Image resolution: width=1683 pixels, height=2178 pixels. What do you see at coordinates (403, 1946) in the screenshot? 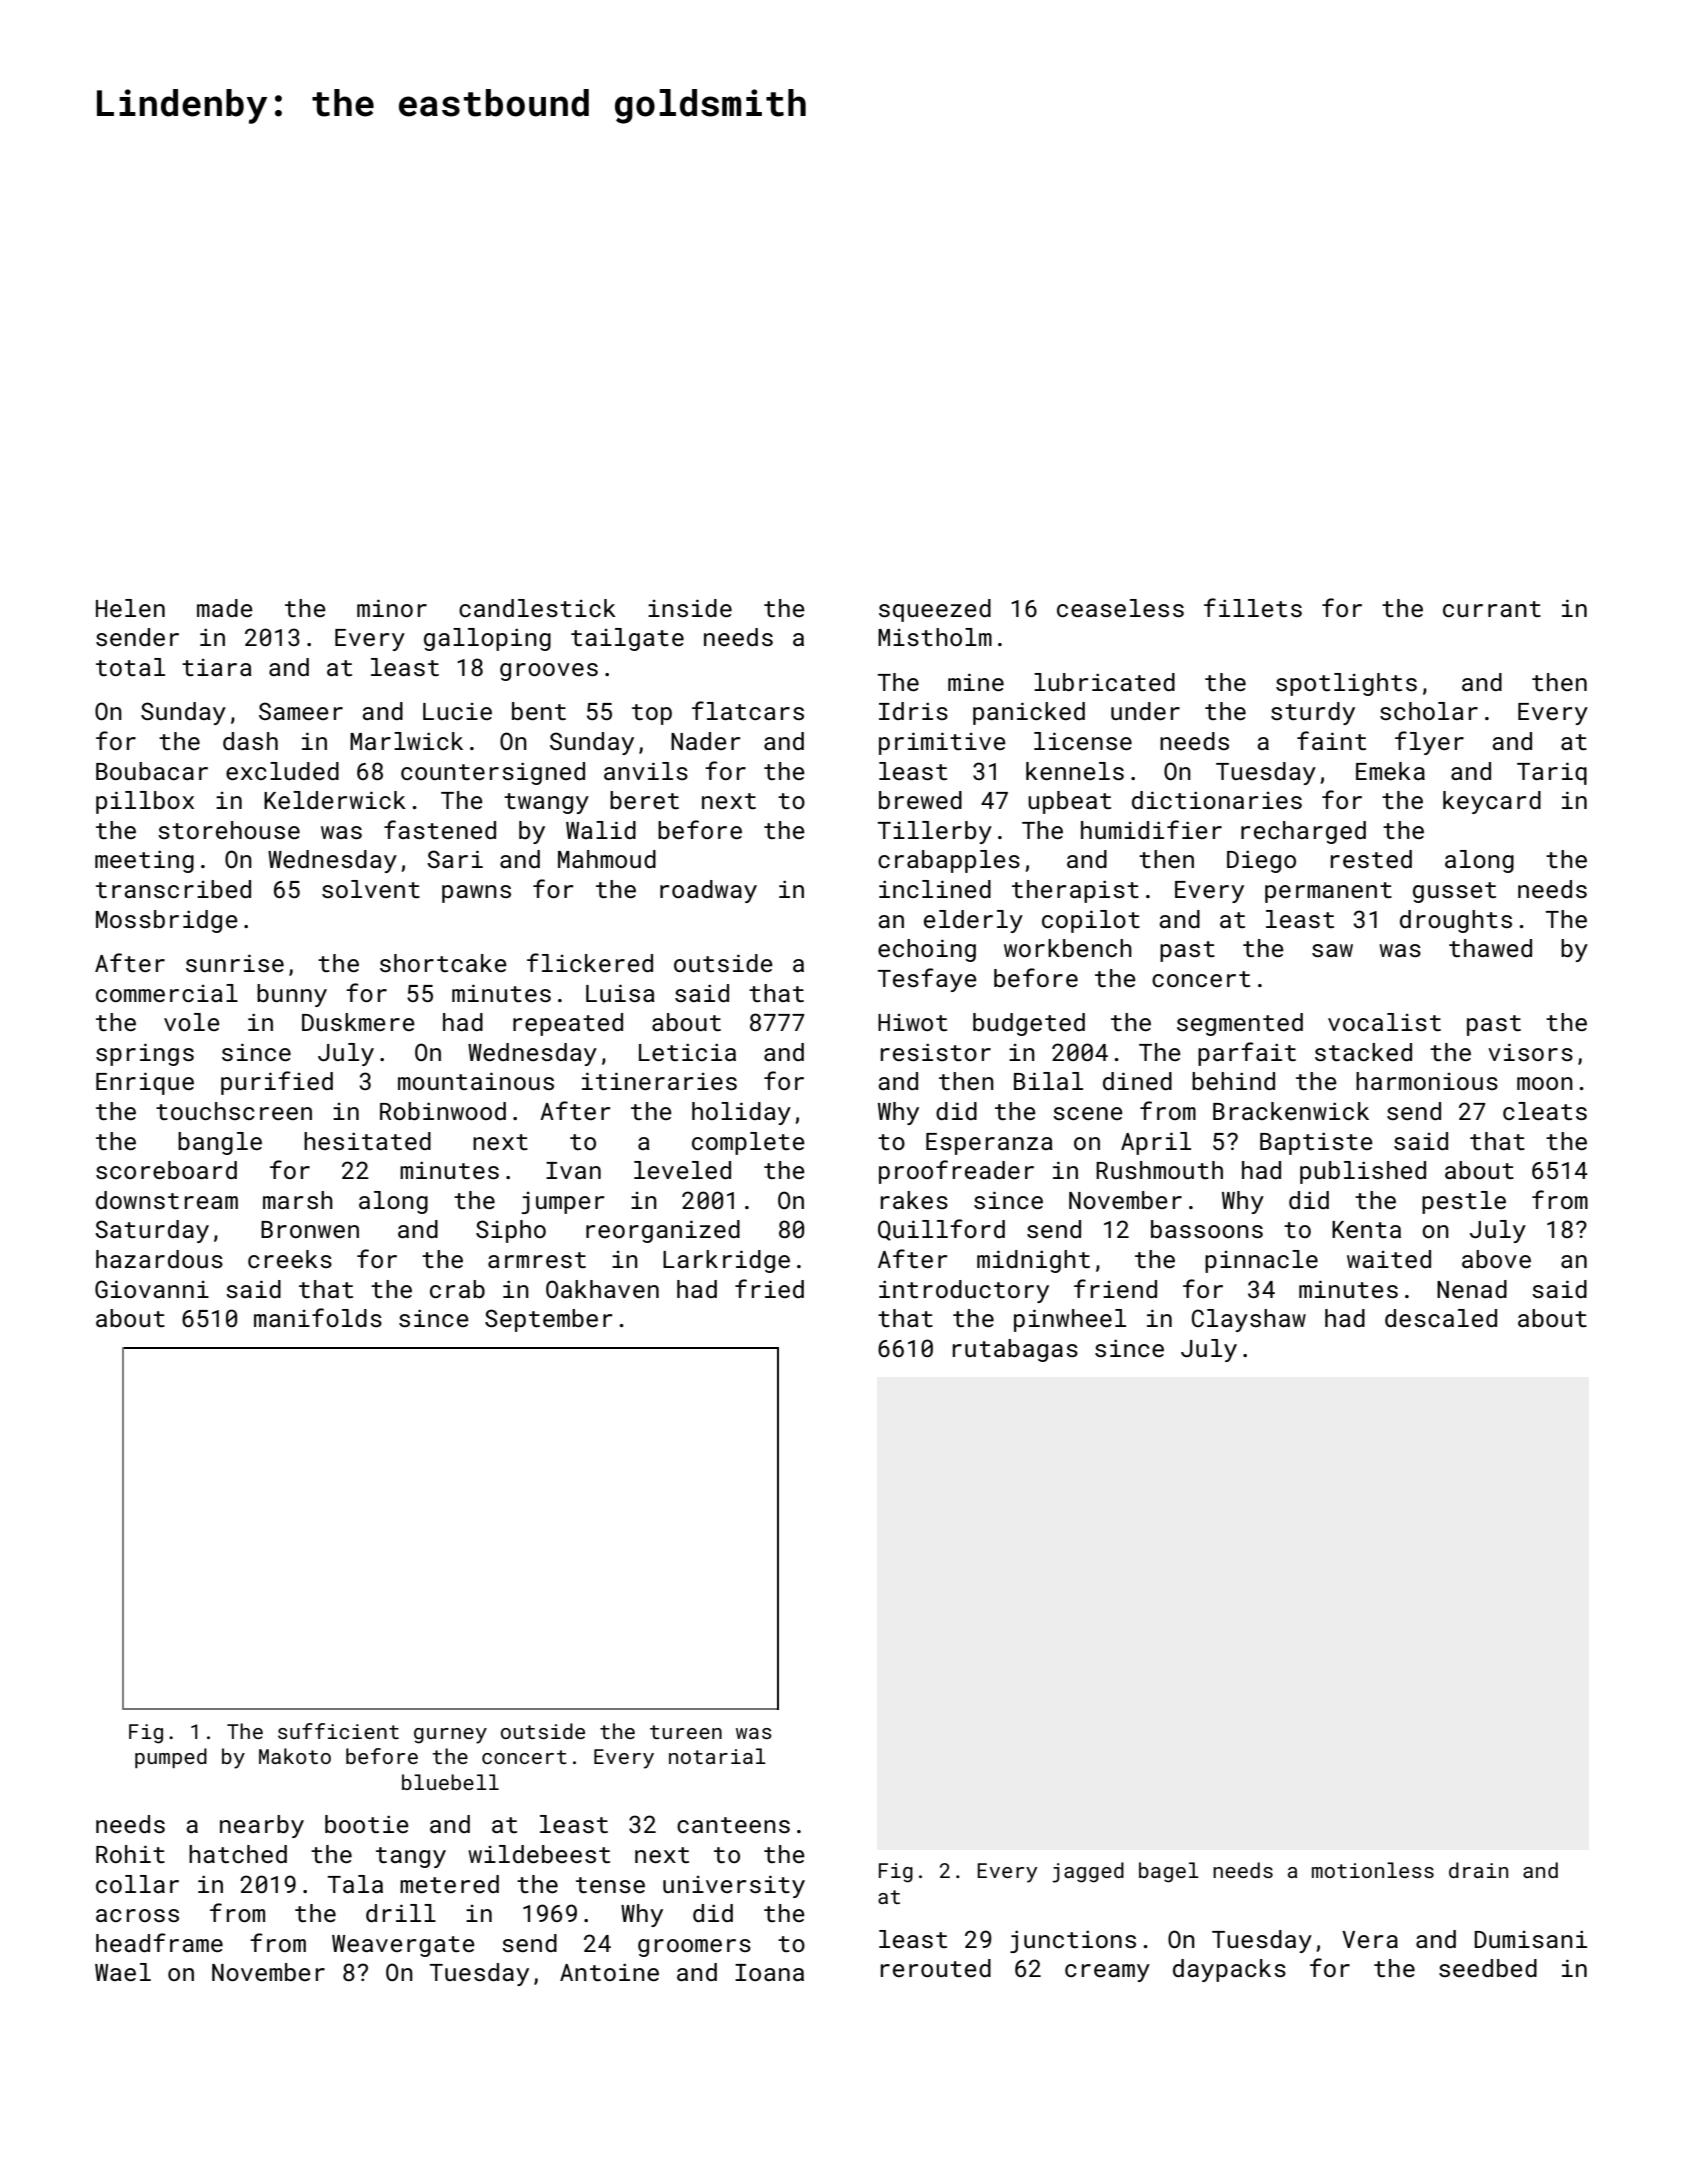
I see `Weavergate` at bounding box center [403, 1946].
